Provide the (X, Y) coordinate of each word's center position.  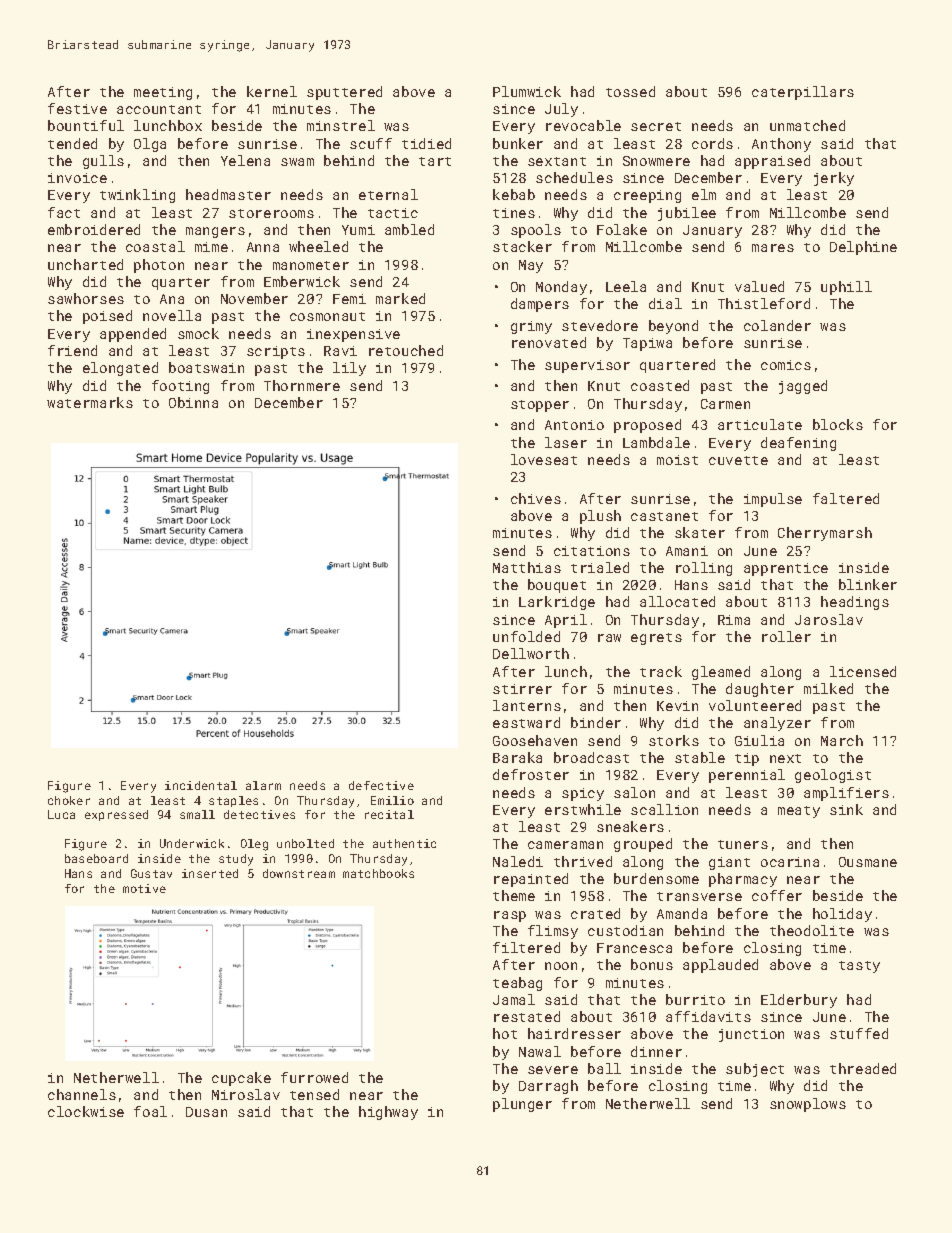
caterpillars (803, 93)
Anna (263, 247)
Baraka (517, 757)
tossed (630, 91)
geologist (833, 776)
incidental (201, 785)
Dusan (206, 1112)
